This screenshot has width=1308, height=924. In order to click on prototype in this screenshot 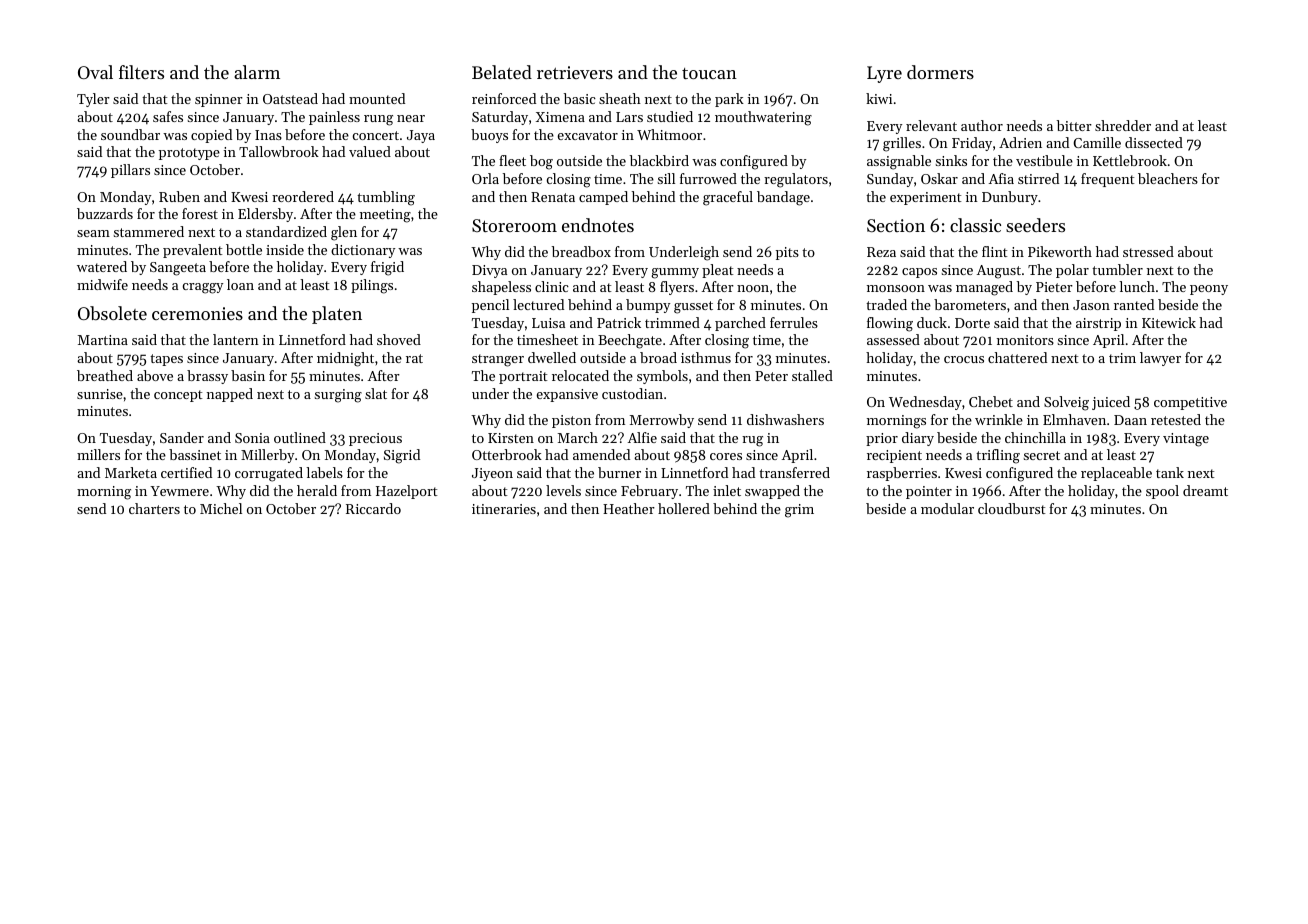, I will do `click(189, 154)`.
